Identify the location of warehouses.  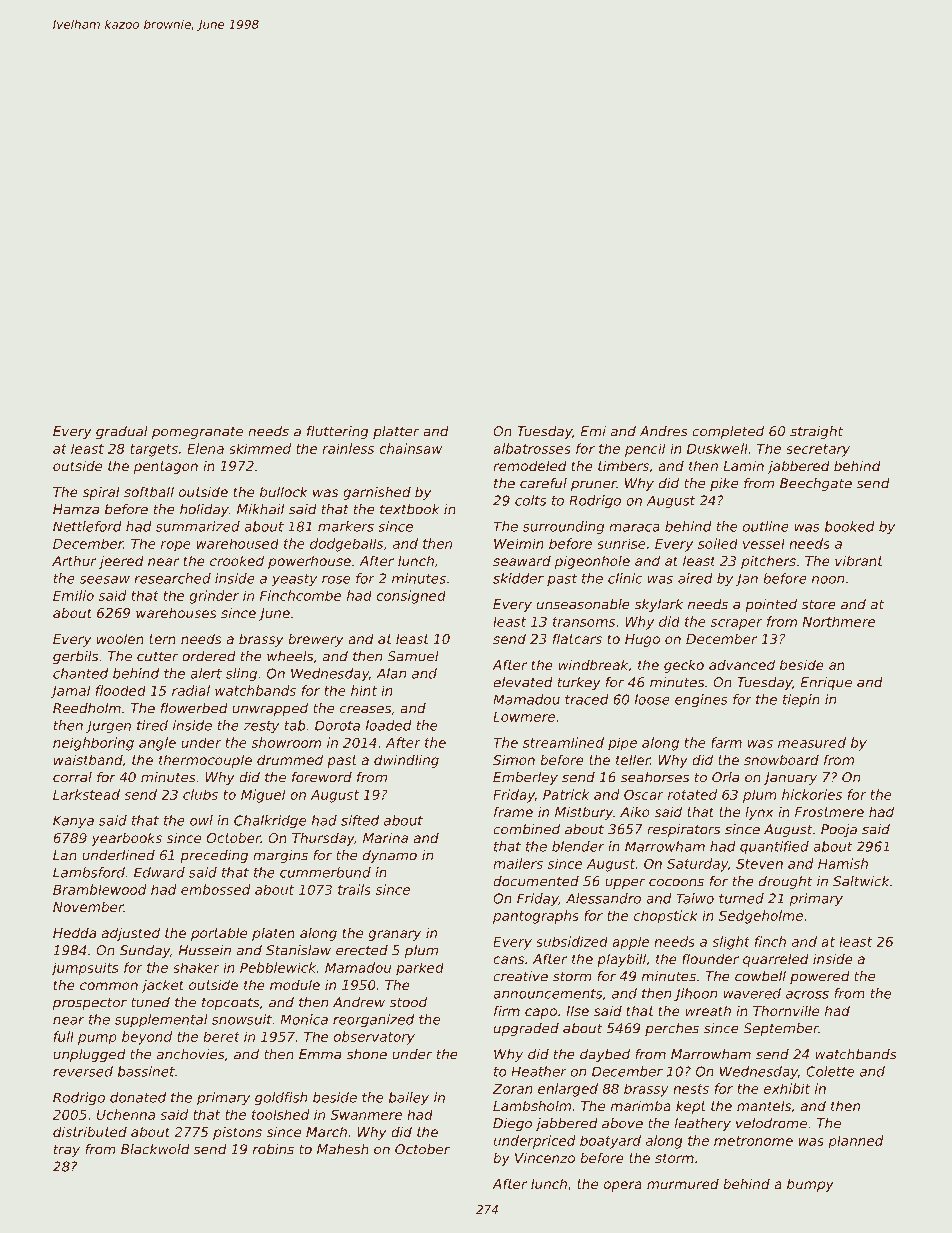
(176, 612).
